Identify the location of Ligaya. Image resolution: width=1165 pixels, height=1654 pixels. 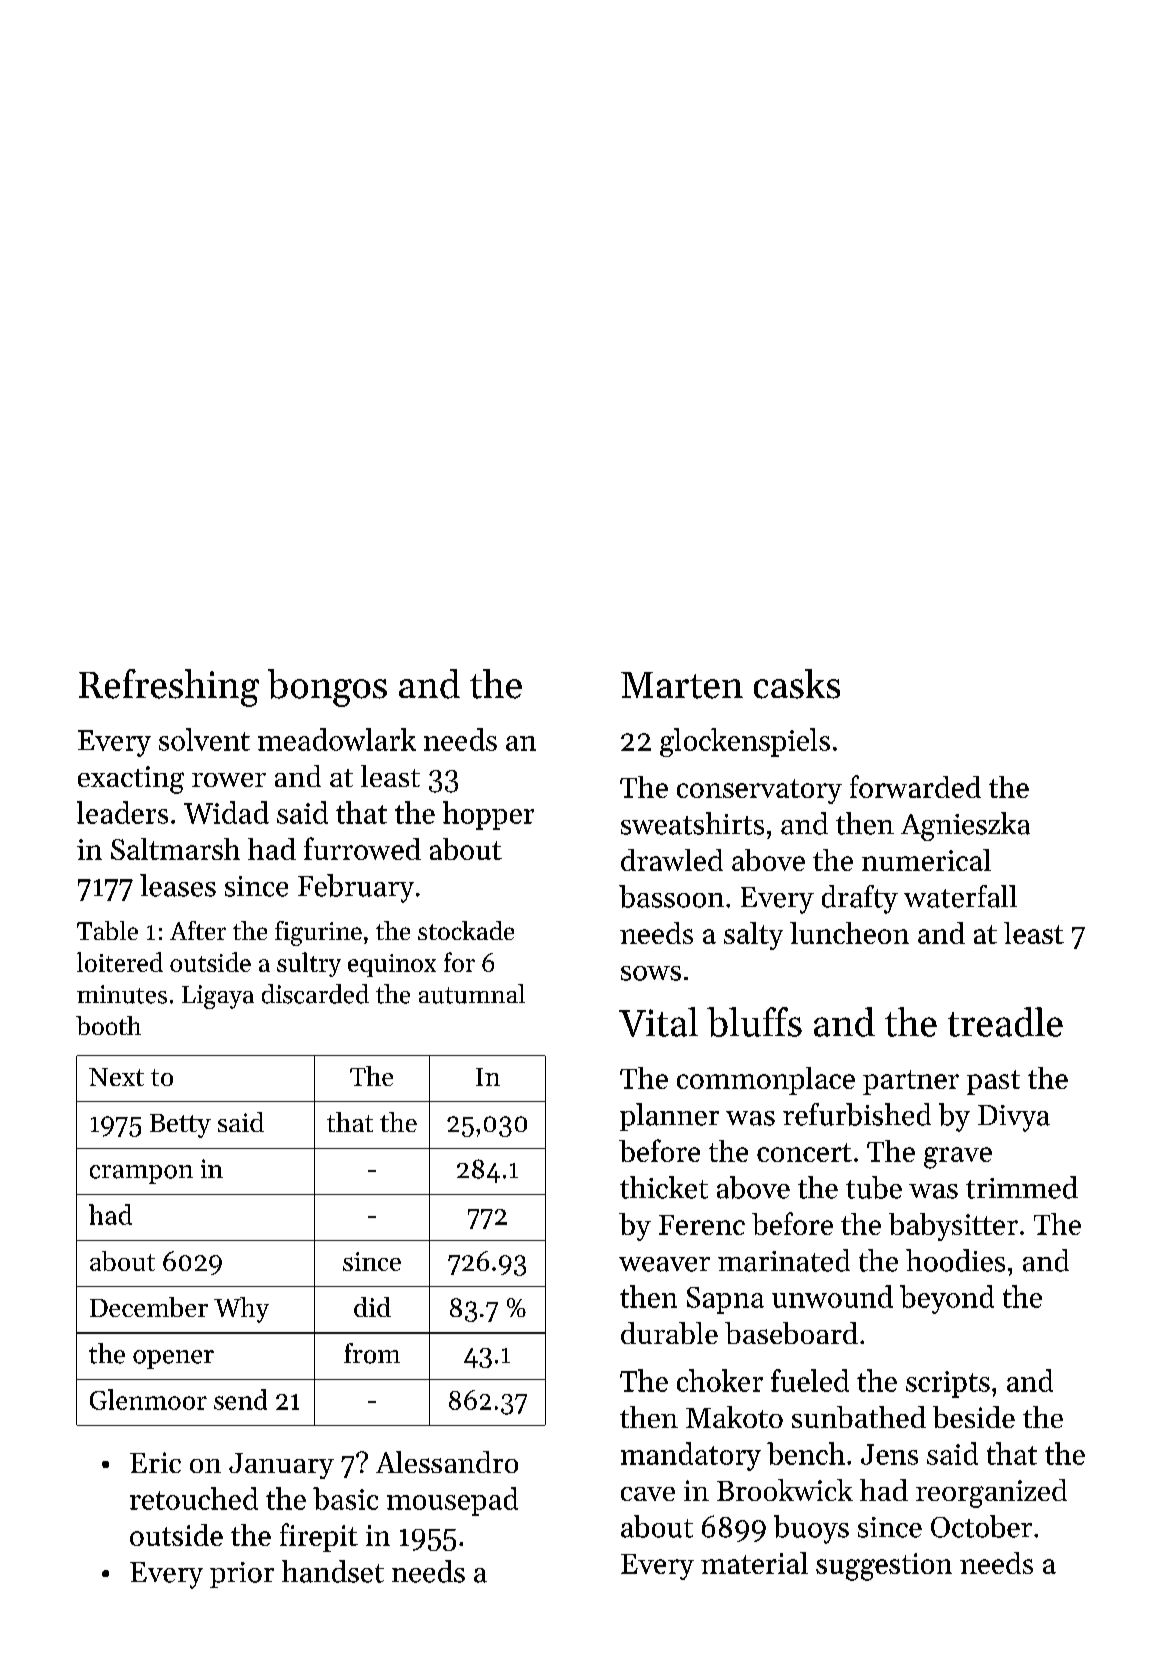
(218, 997).
